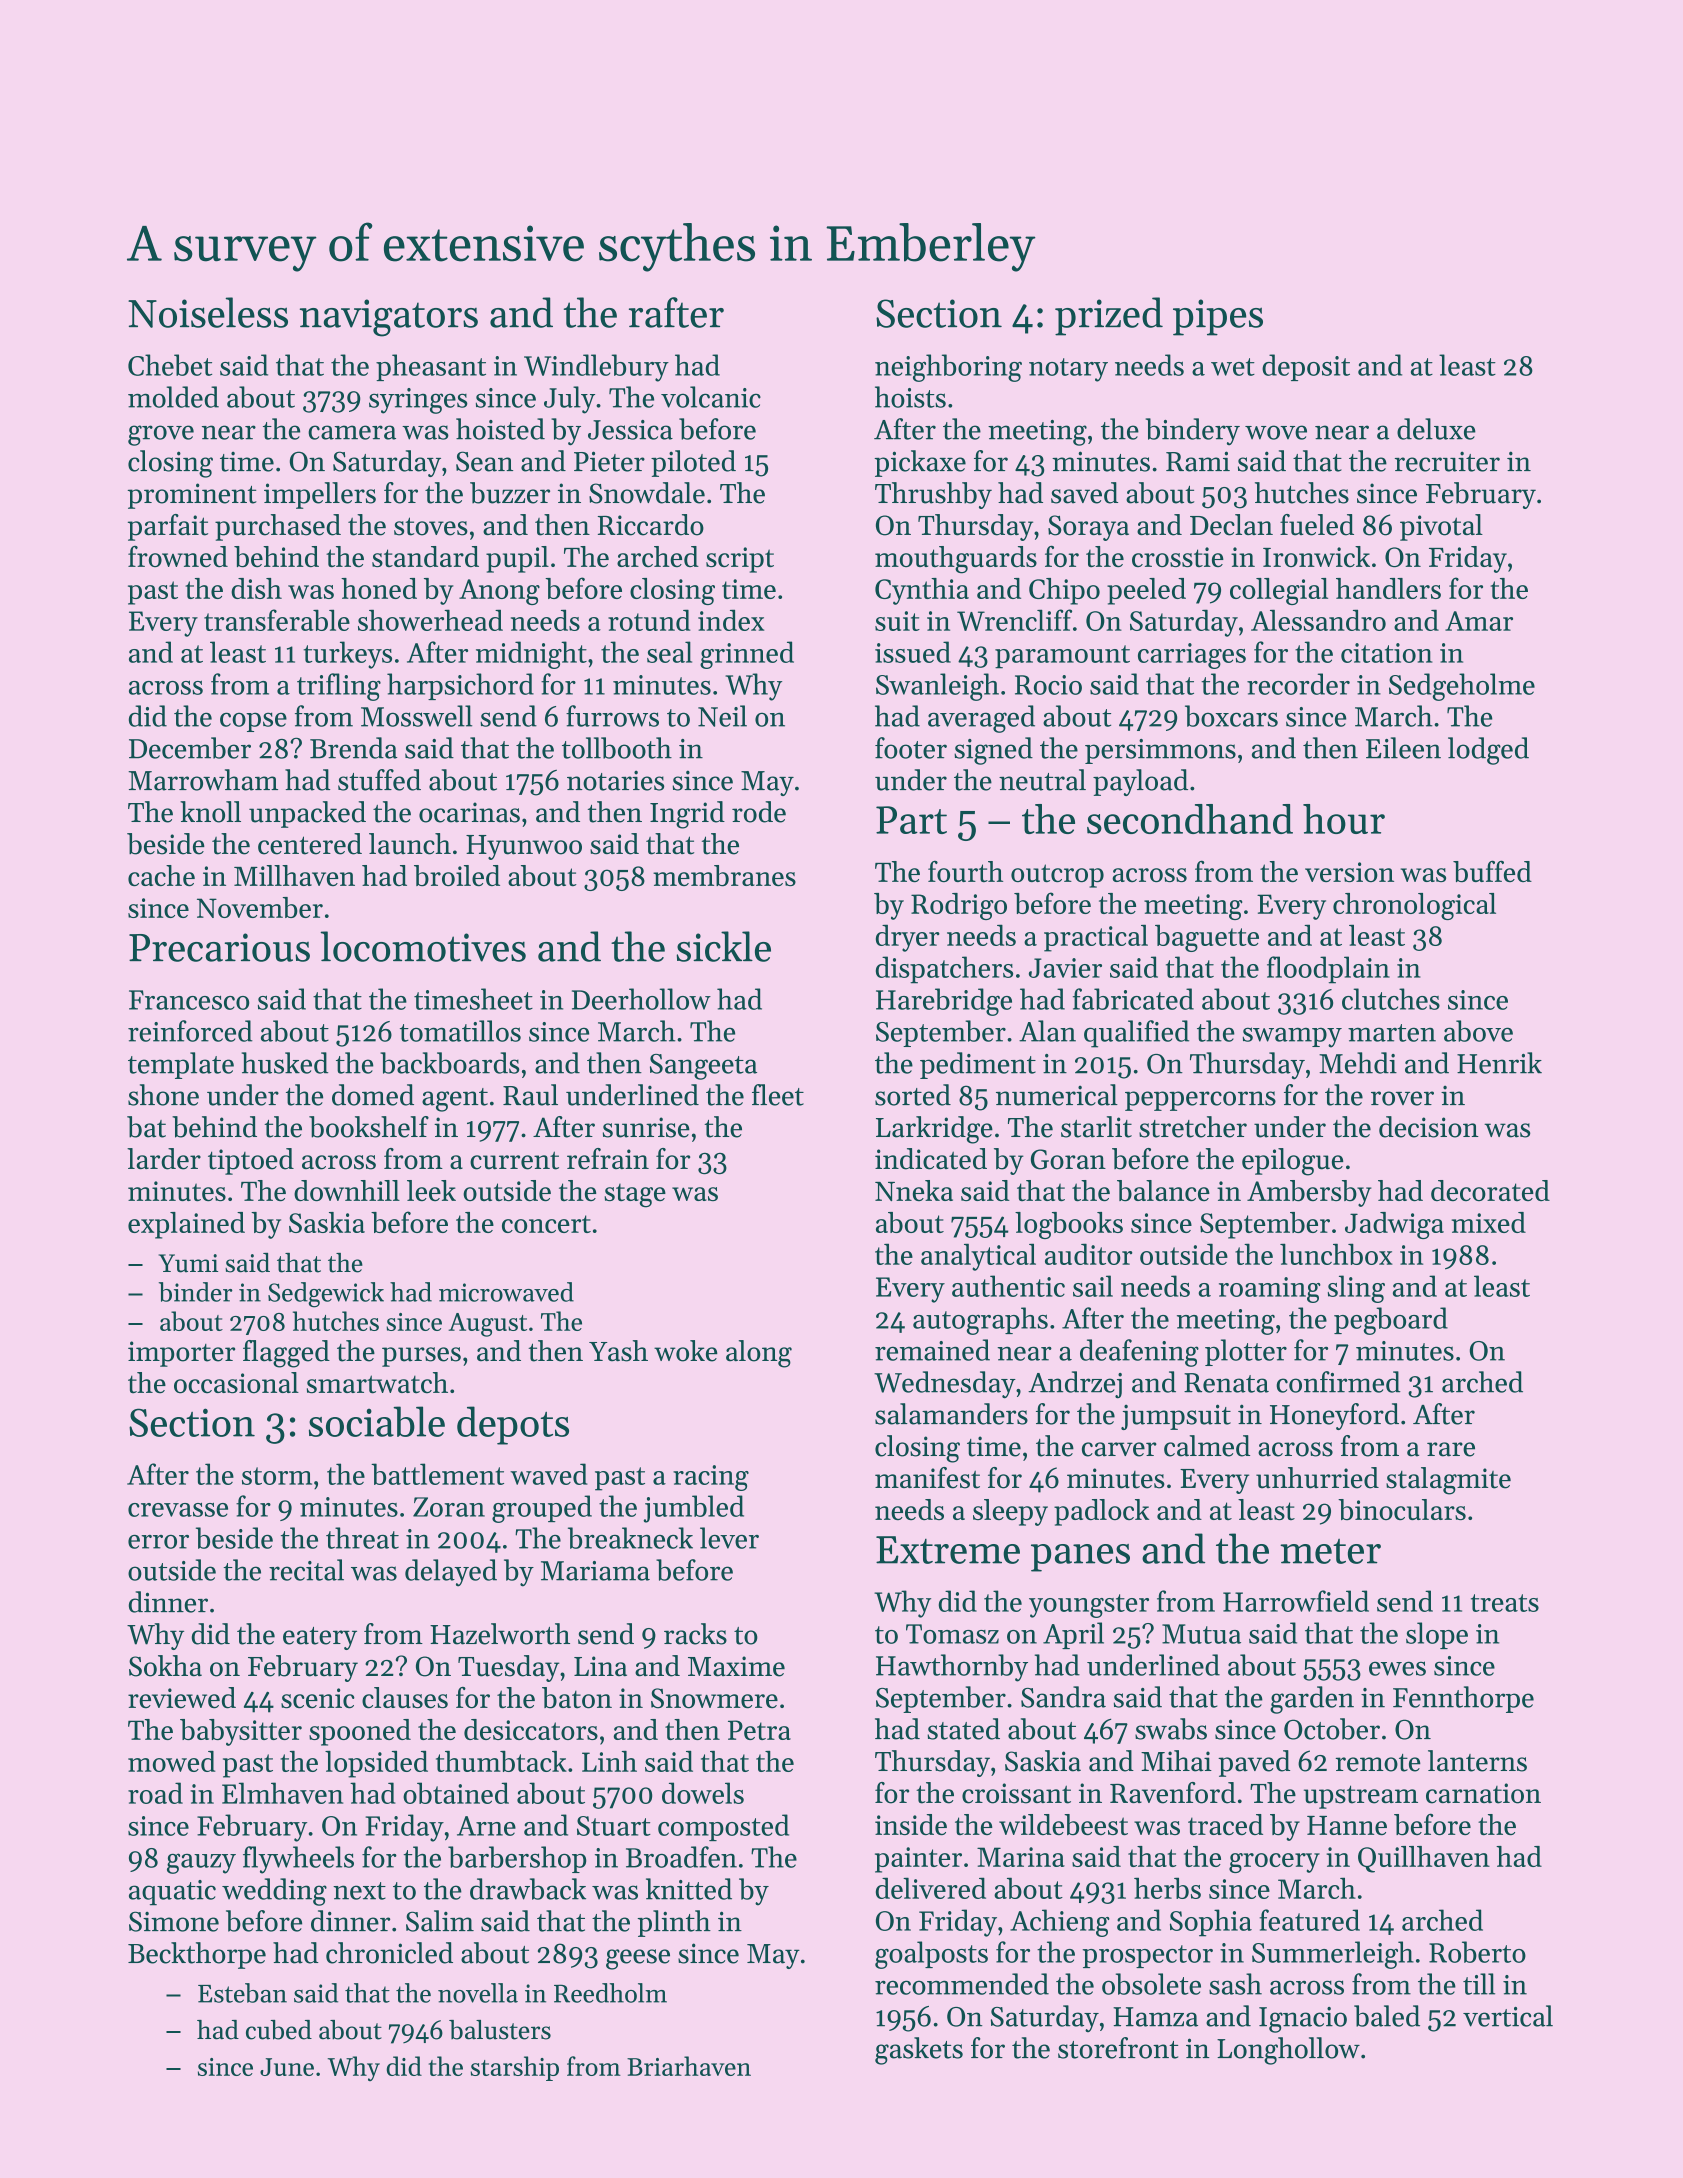  Describe the element at coordinates (260, 907) in the image. I see `November` at that location.
